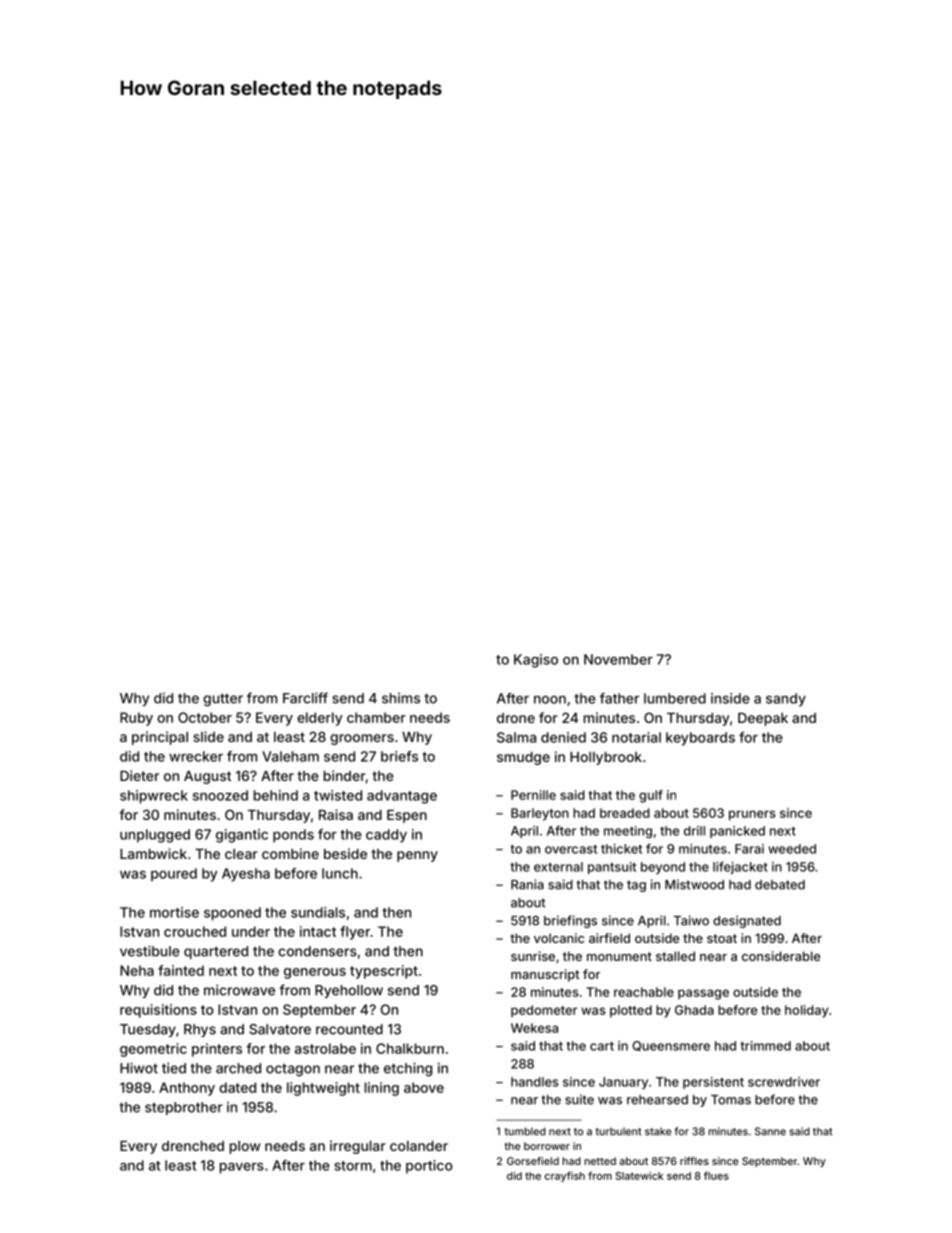 Image resolution: width=952 pixels, height=1233 pixels. Describe the element at coordinates (694, 831) in the page. I see `drill` at that location.
